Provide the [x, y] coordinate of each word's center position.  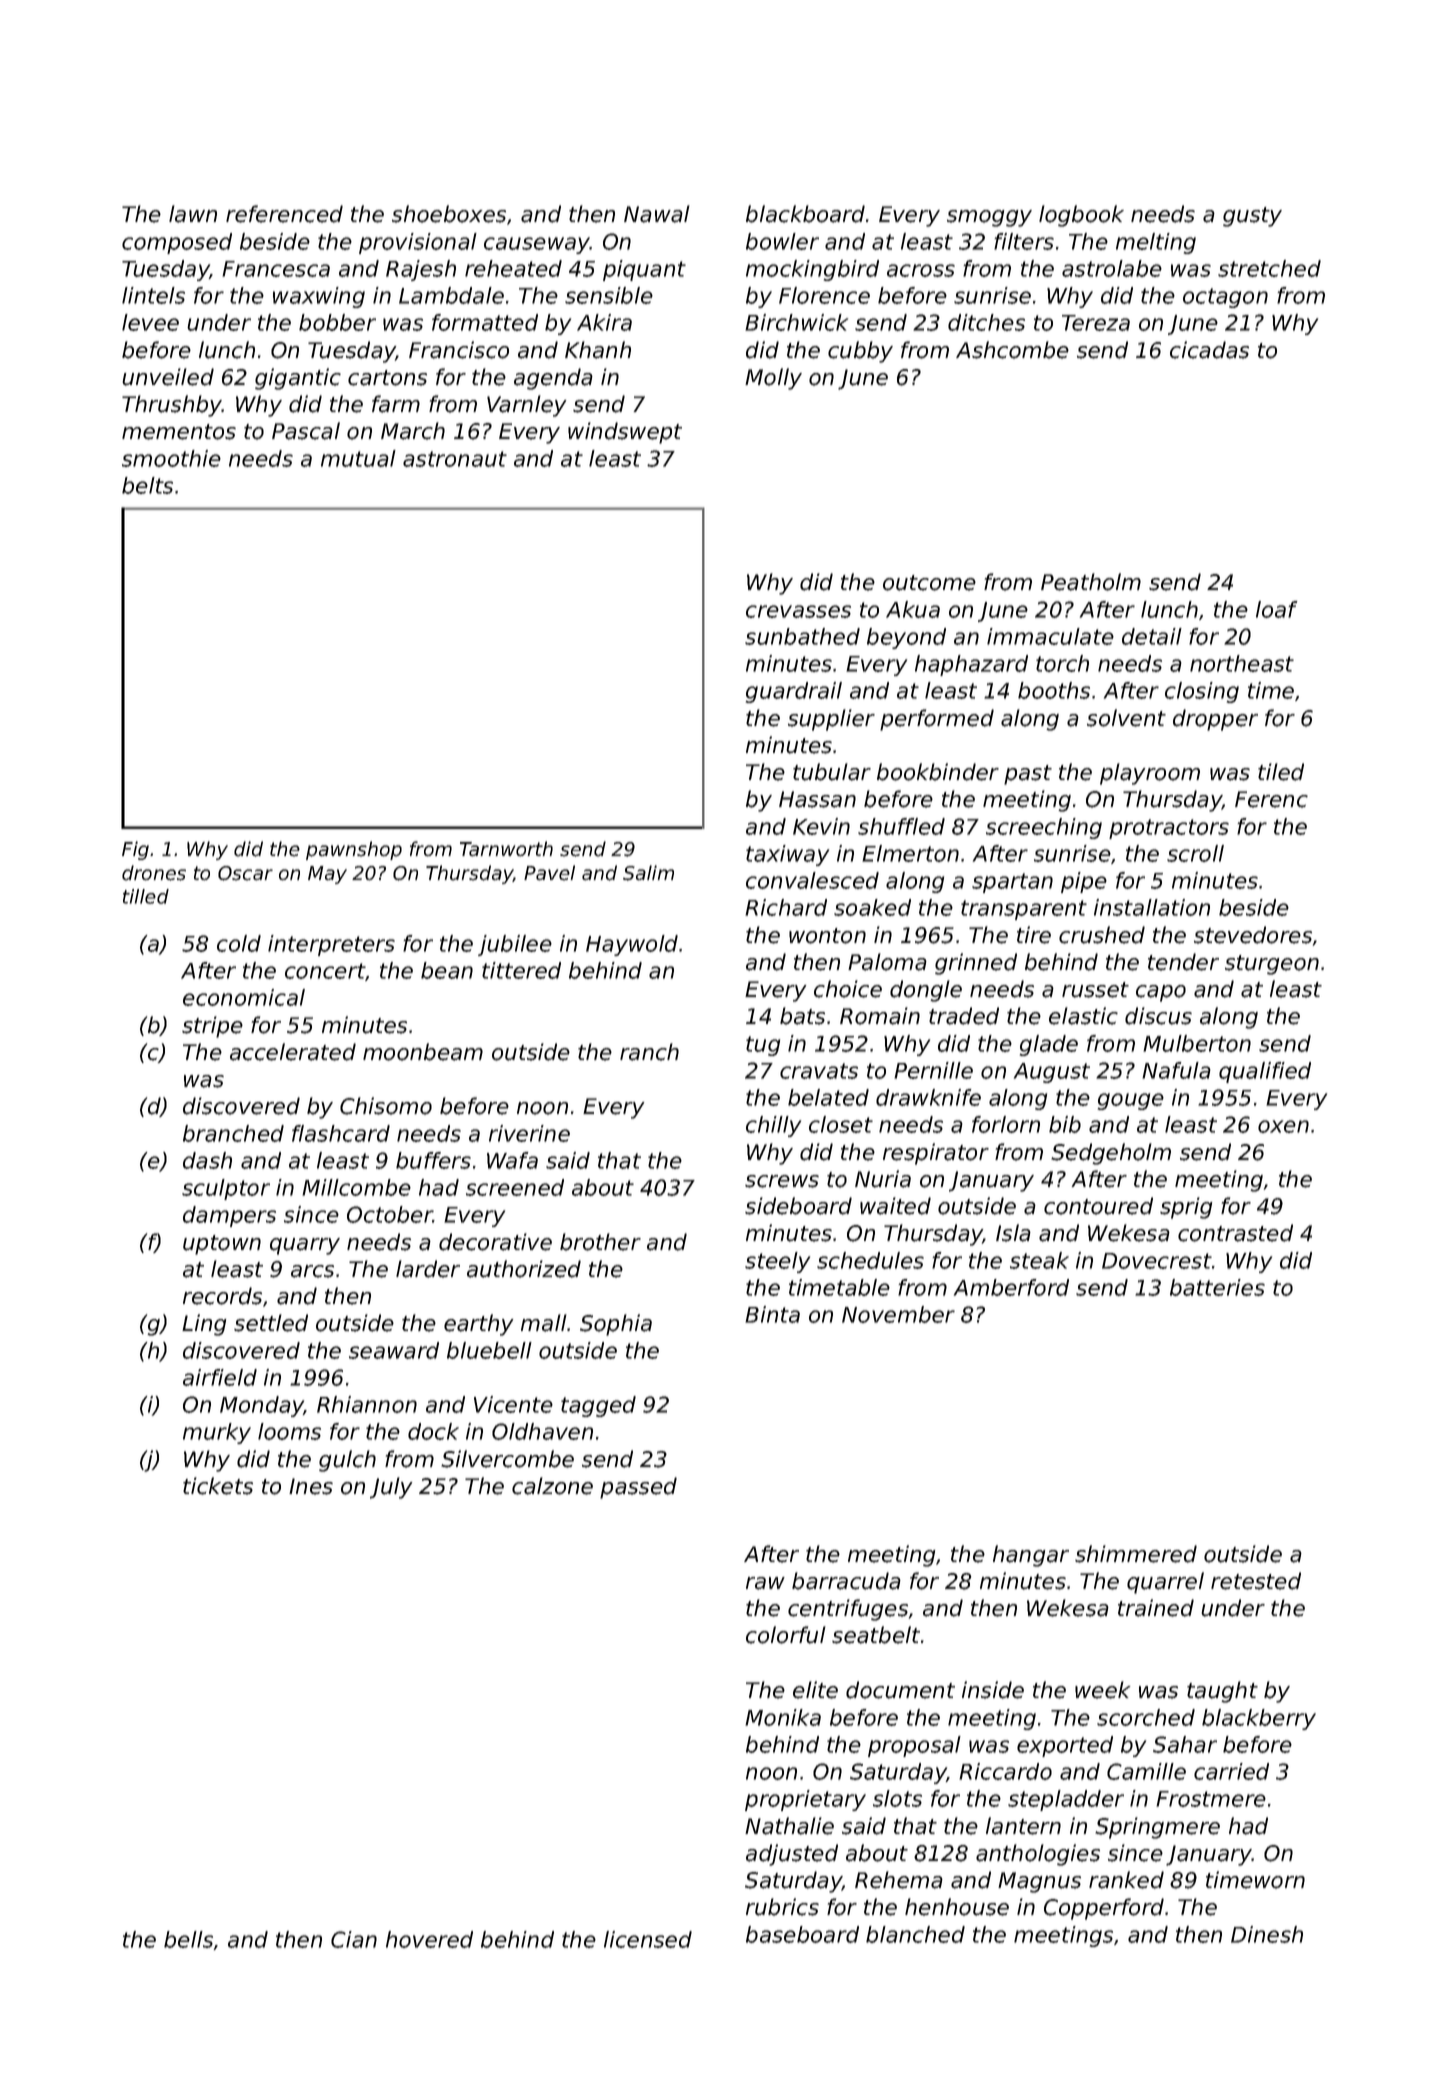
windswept [625, 433]
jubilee [515, 945]
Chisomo [386, 1106]
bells [189, 1940]
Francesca [276, 269]
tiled [1281, 772]
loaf [1277, 609]
